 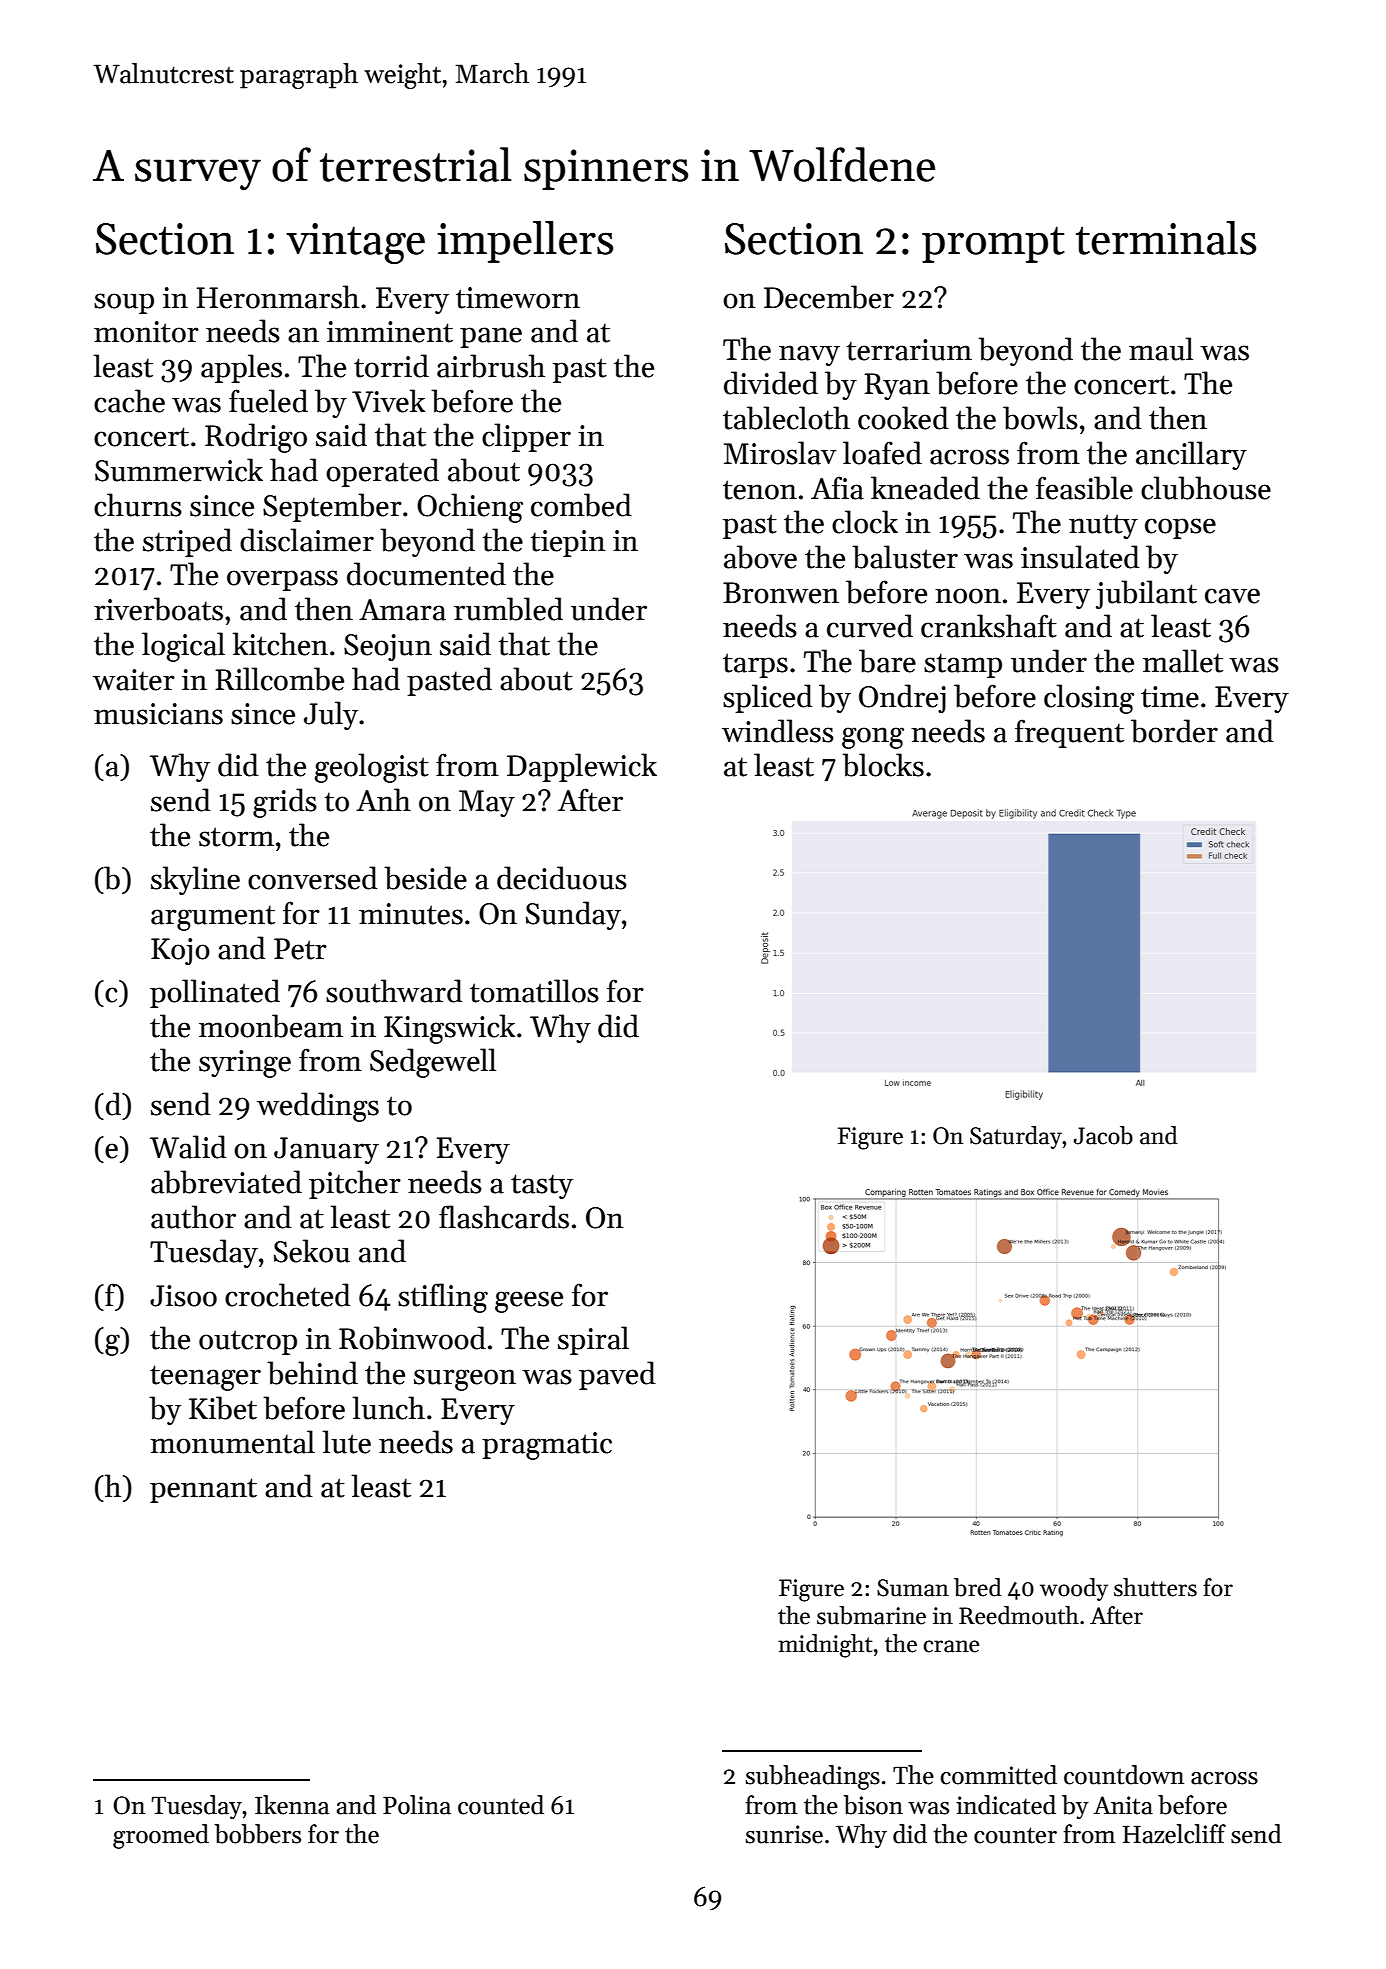 What do you see at coordinates (355, 243) in the screenshot?
I see `vintage` at bounding box center [355, 243].
